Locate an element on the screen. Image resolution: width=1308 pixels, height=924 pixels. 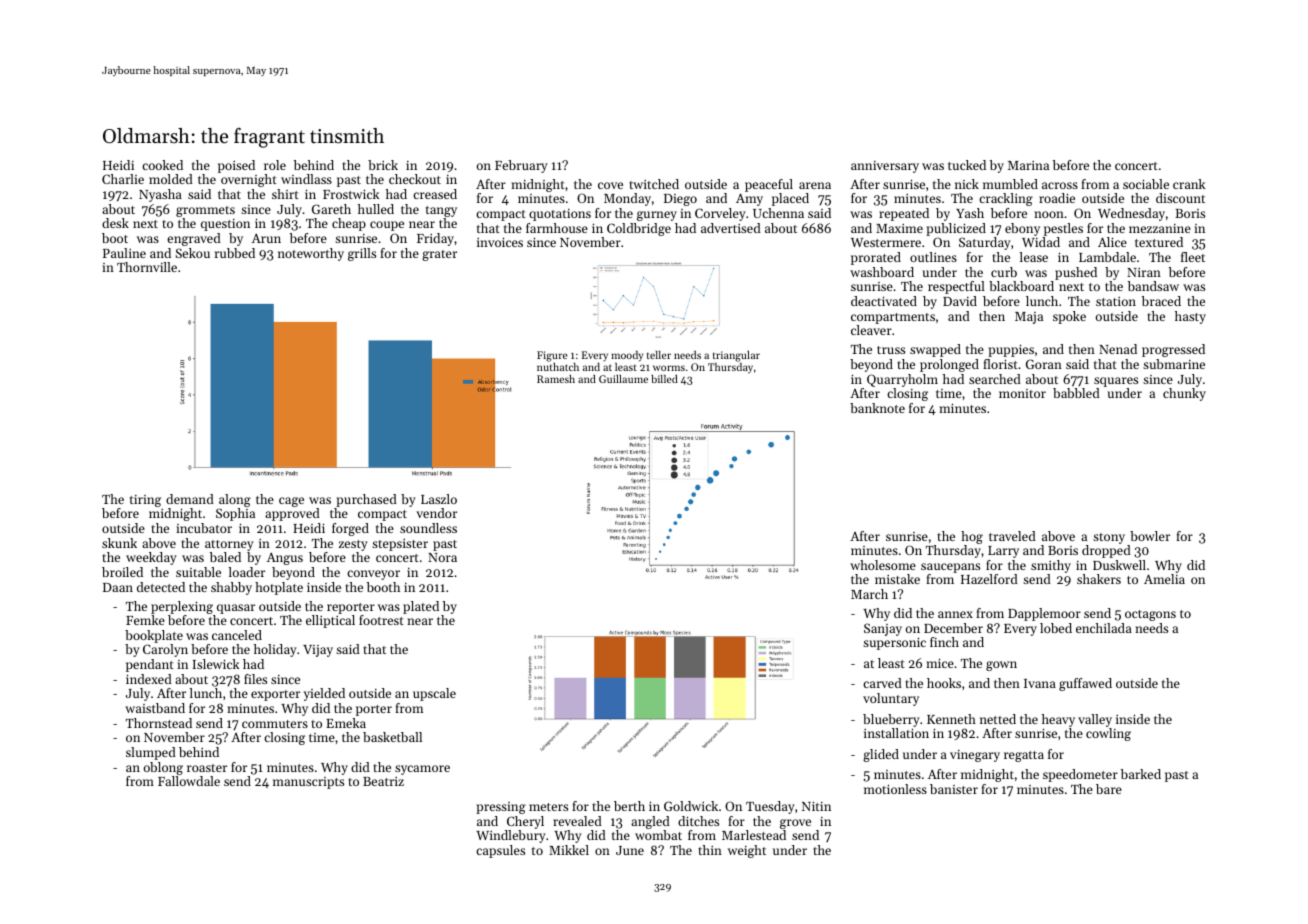
quotations is located at coordinates (560, 215).
